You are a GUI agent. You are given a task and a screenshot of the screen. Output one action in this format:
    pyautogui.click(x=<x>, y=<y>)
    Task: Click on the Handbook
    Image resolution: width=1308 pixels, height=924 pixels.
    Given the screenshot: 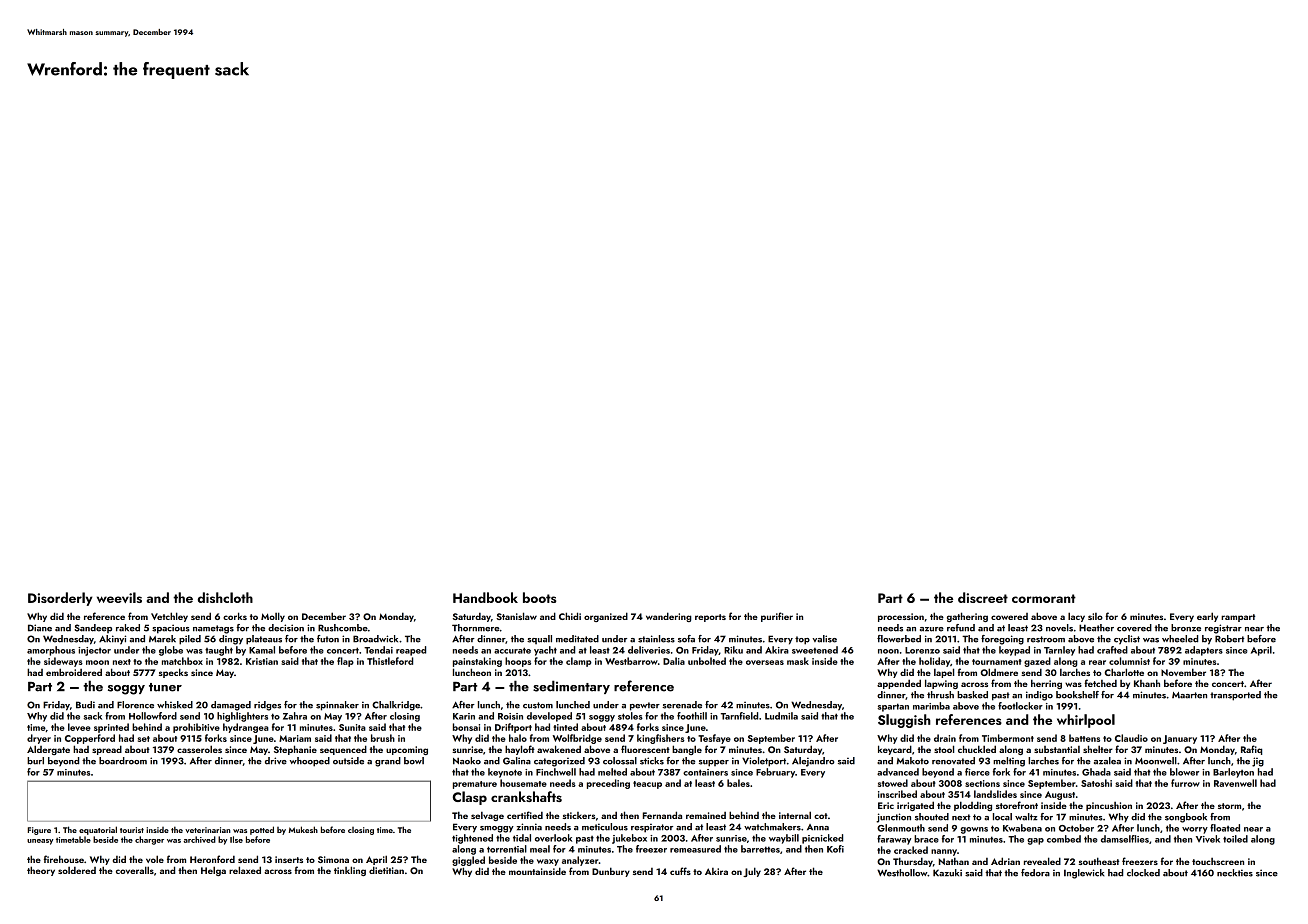 What is the action you would take?
    pyautogui.click(x=485, y=597)
